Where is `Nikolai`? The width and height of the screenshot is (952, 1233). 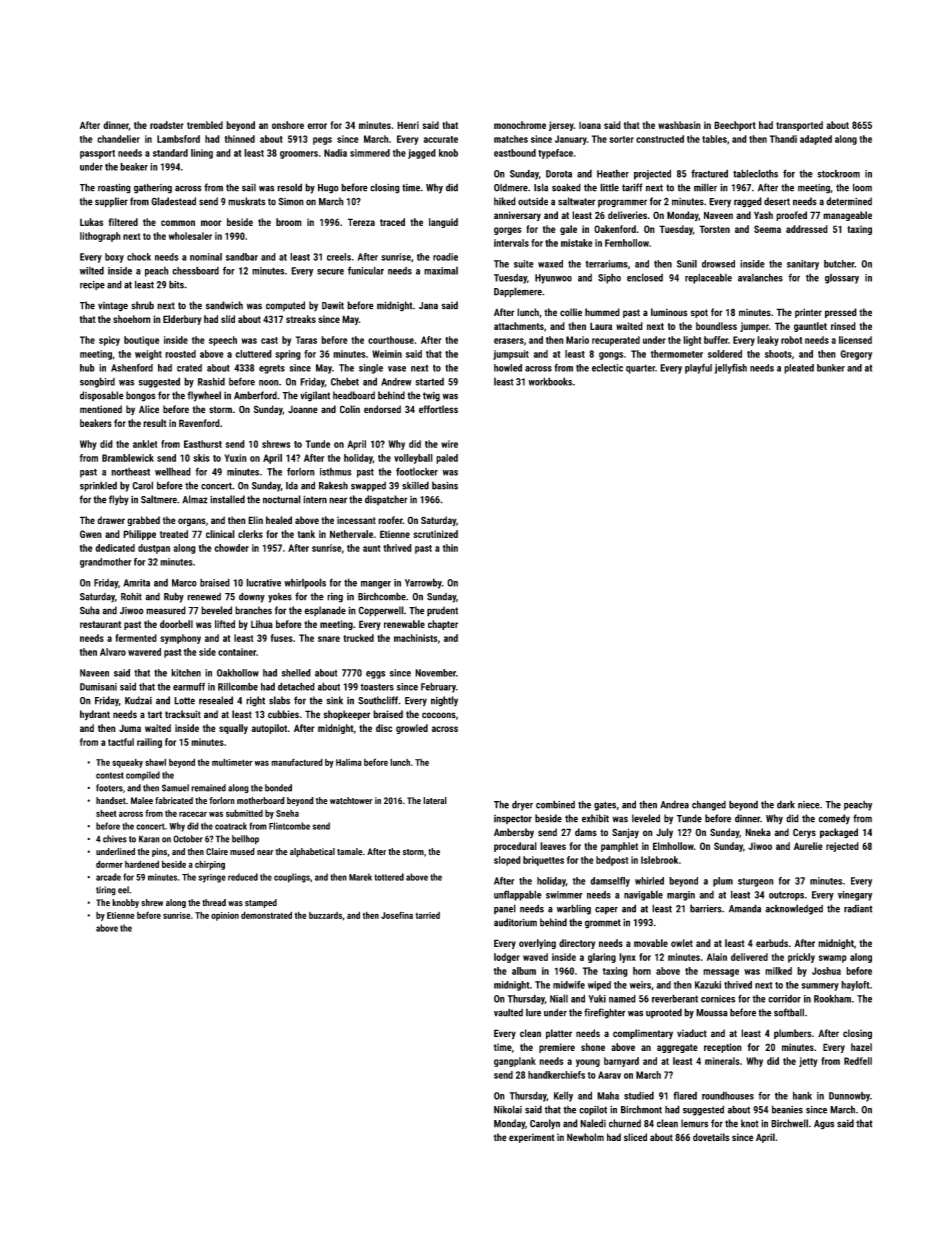
Nikolai is located at coordinates (508, 1109).
